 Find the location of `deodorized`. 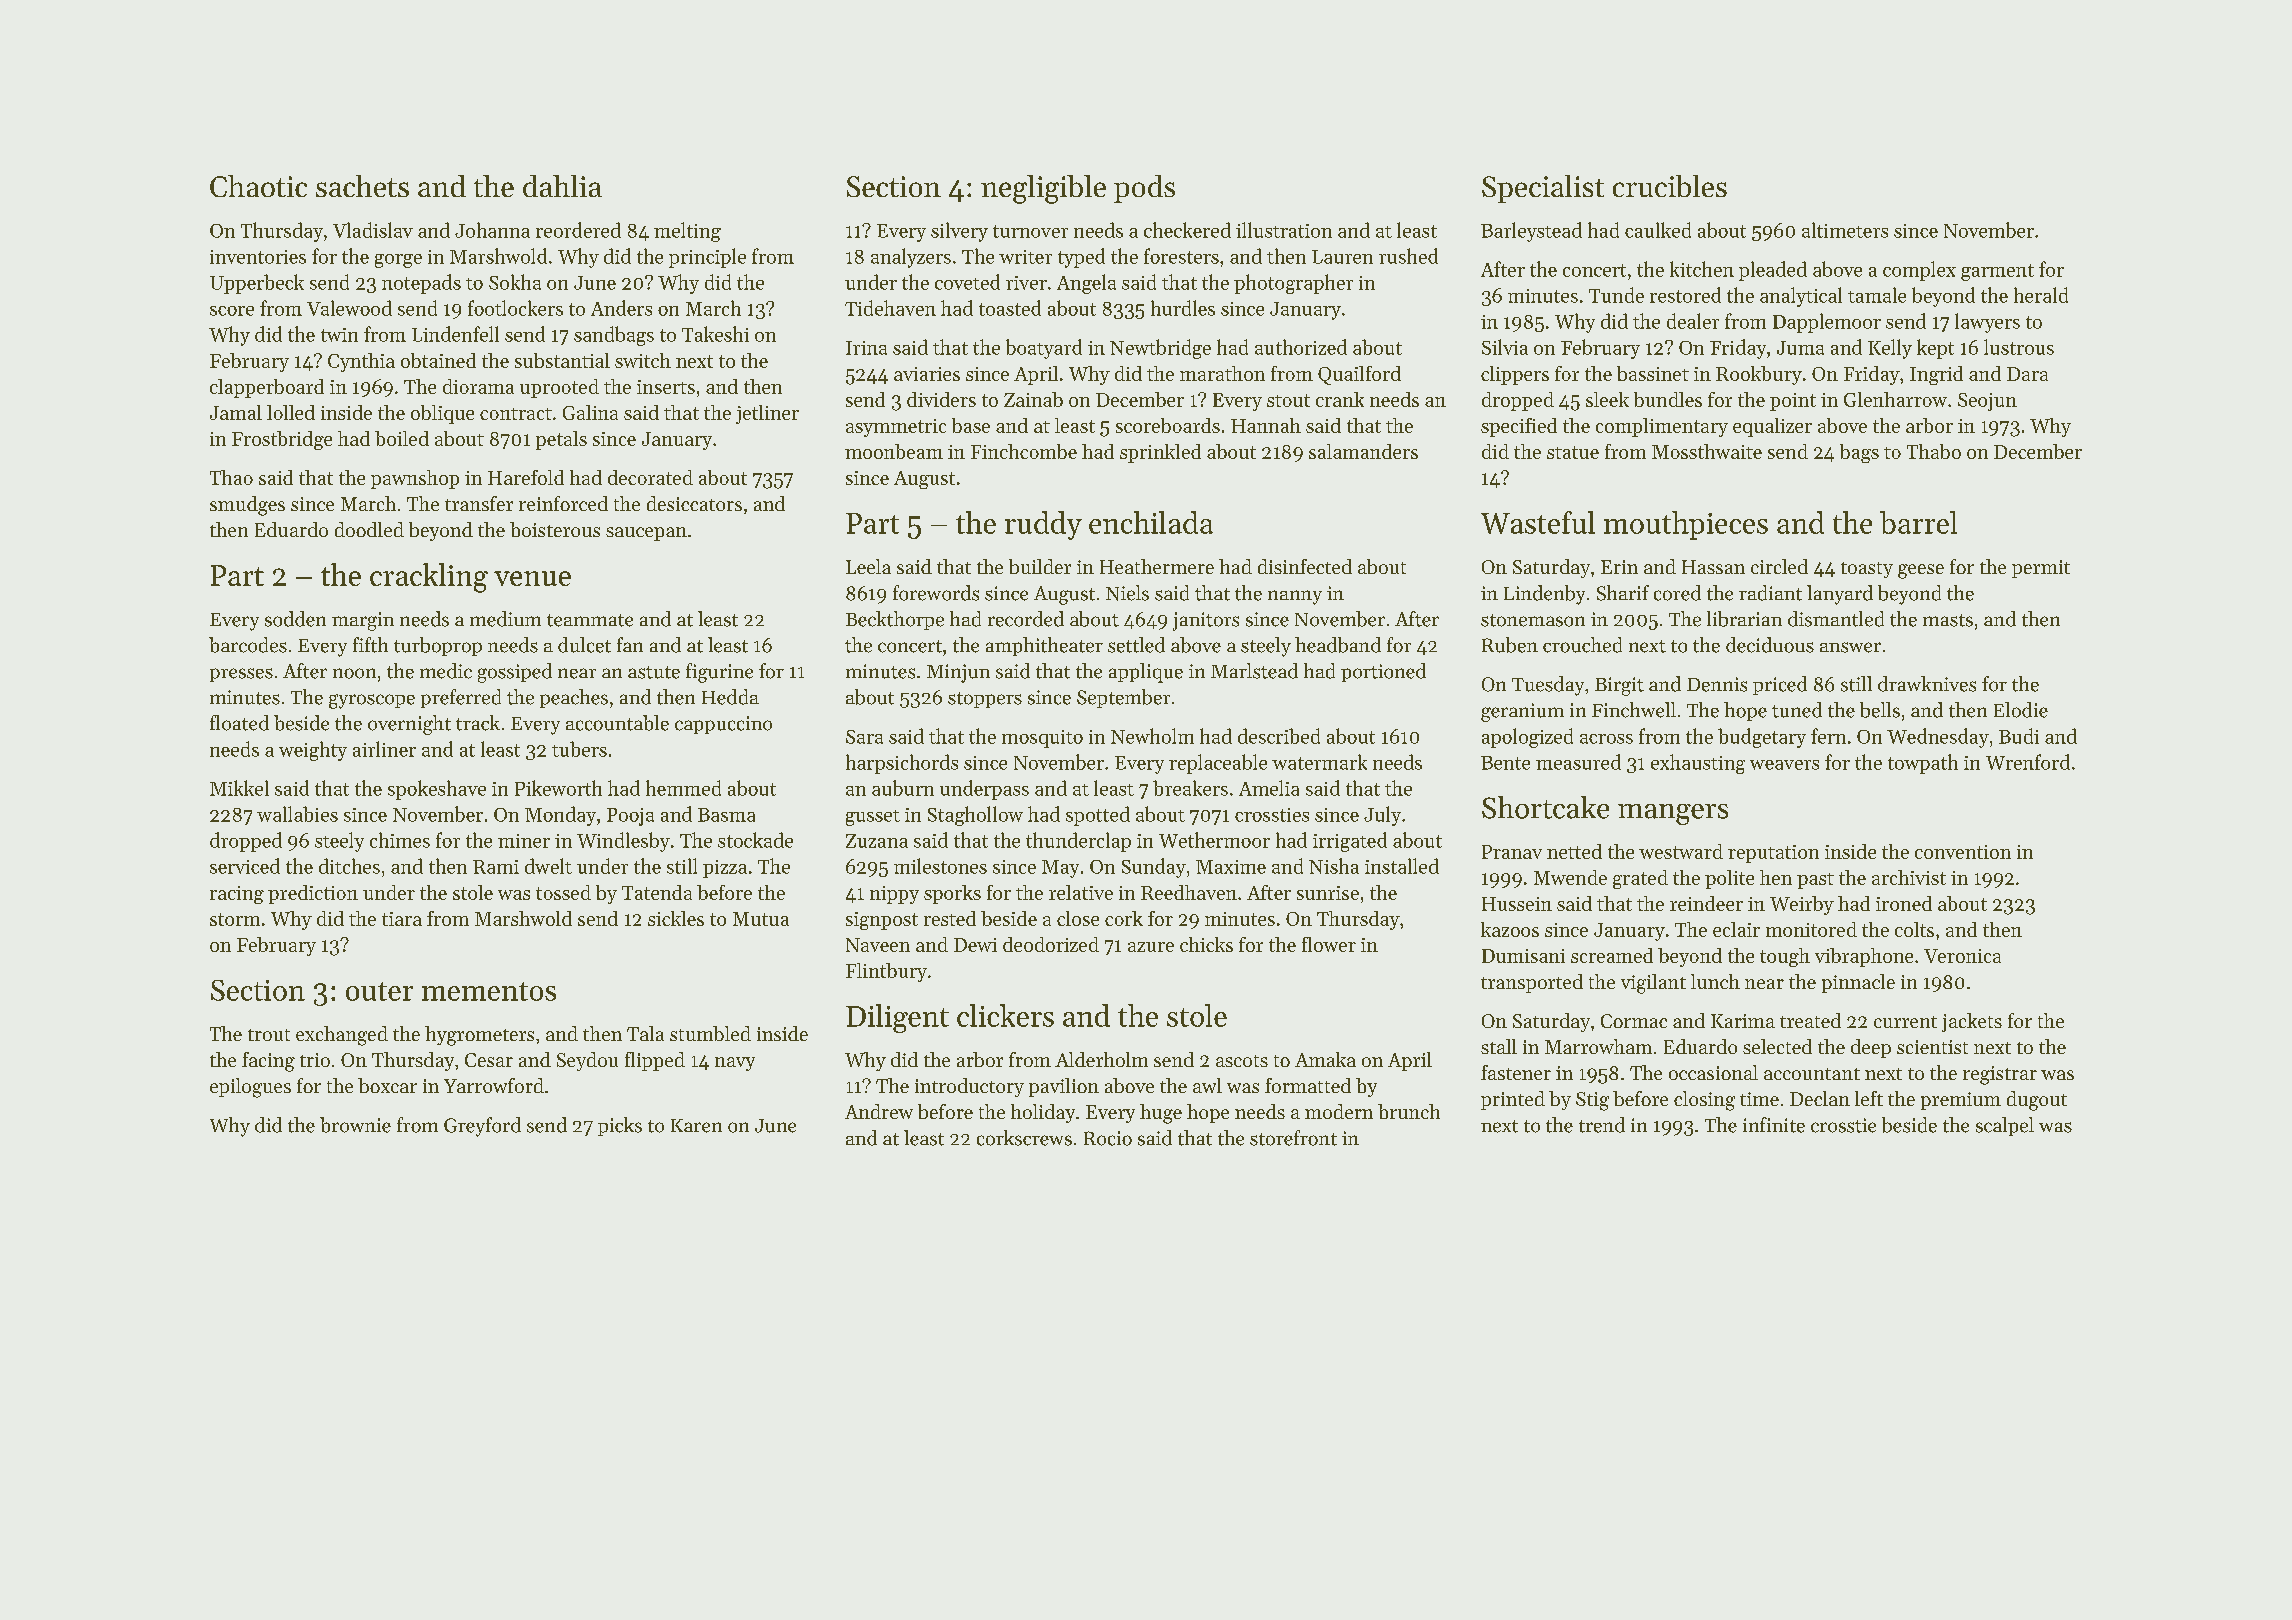

deodorized is located at coordinates (1051, 944).
